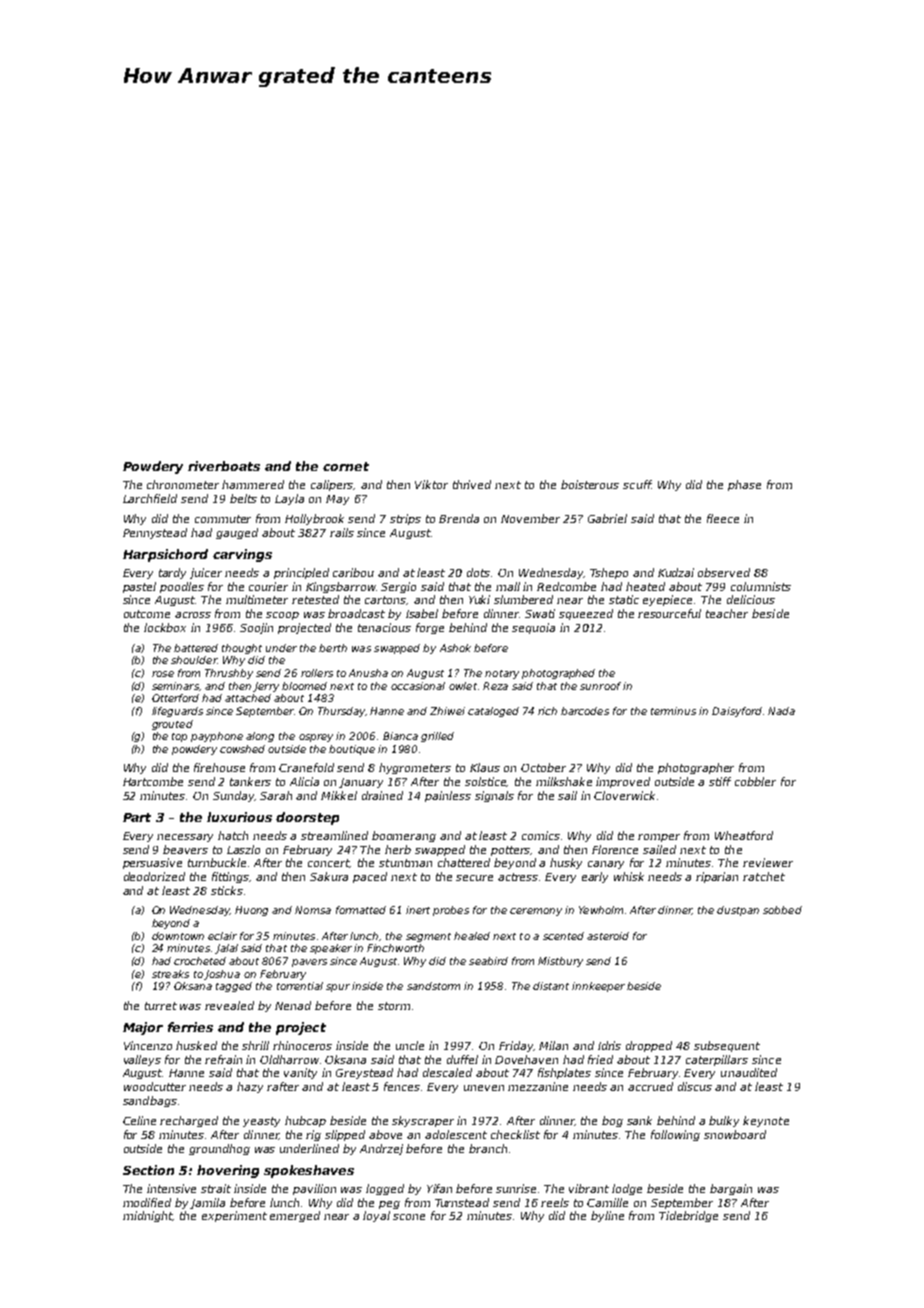 The width and height of the image is (924, 1308). Describe the element at coordinates (502, 674) in the image. I see `notary` at that location.
